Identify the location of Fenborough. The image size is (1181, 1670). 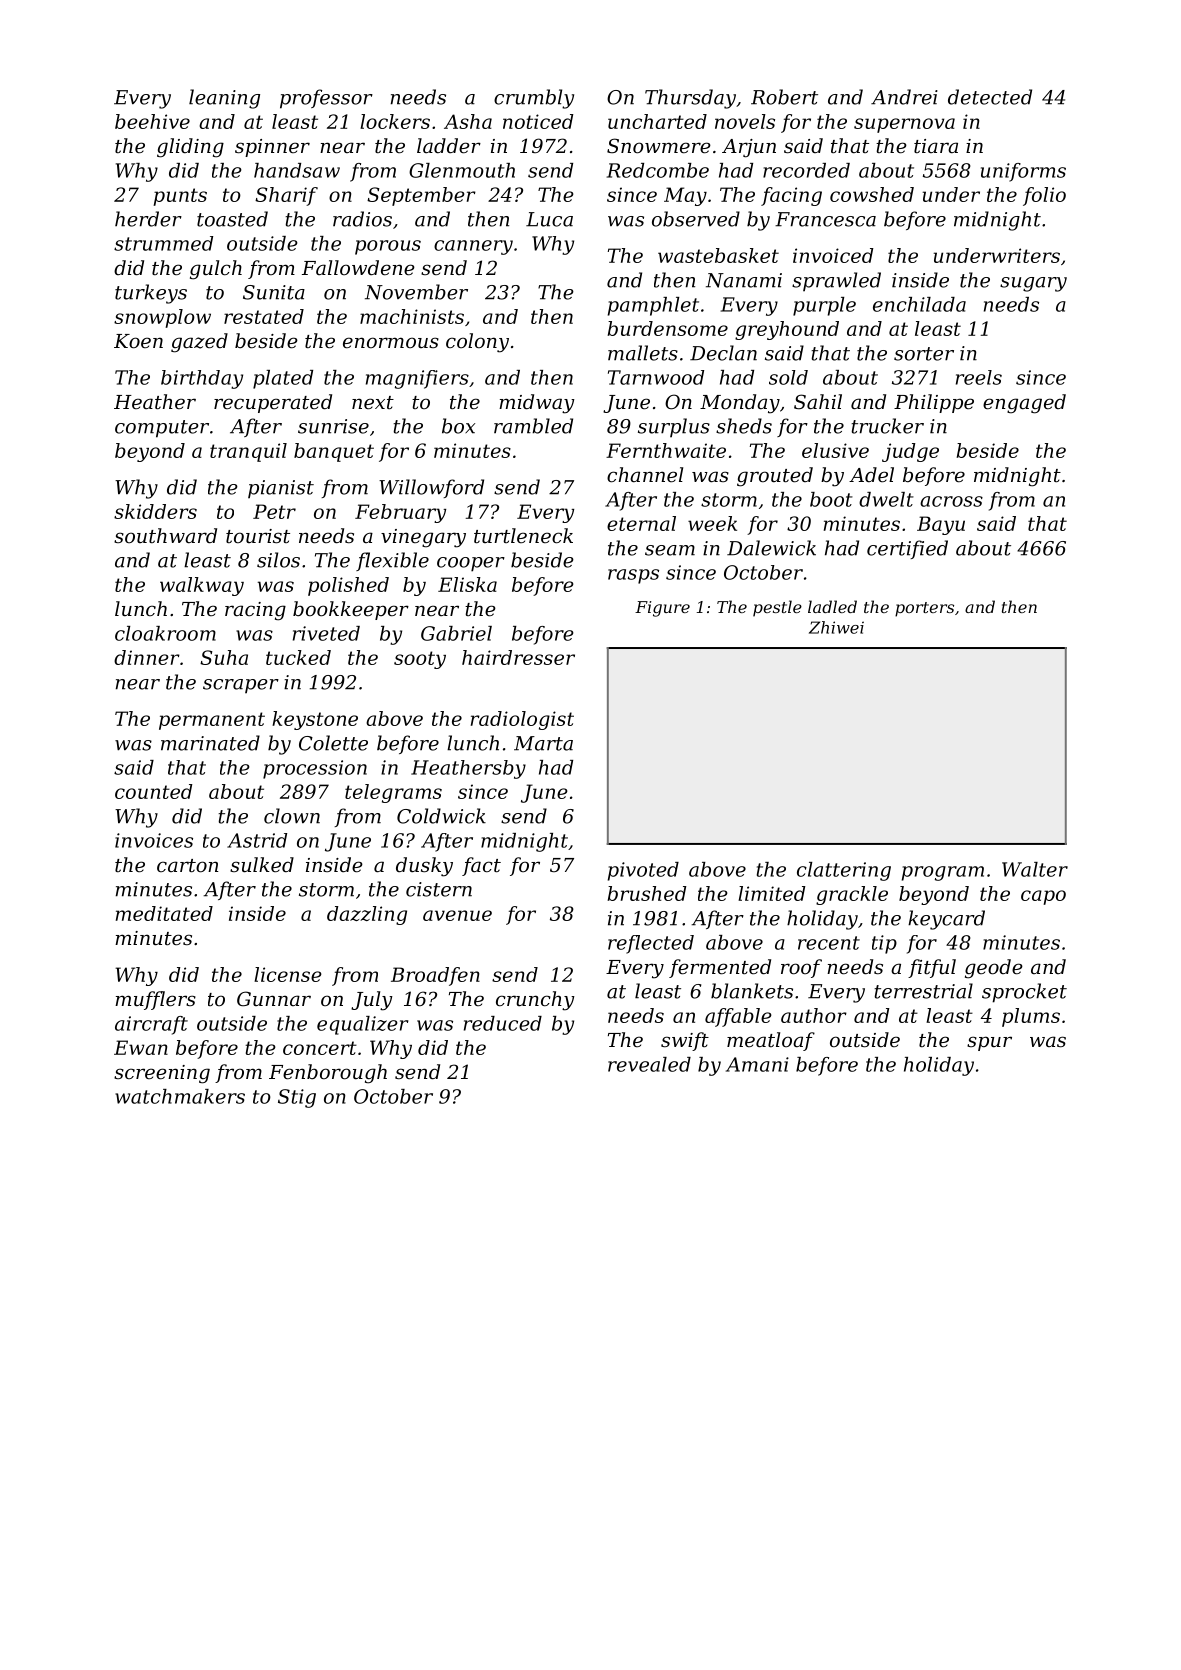
(328, 1074).
